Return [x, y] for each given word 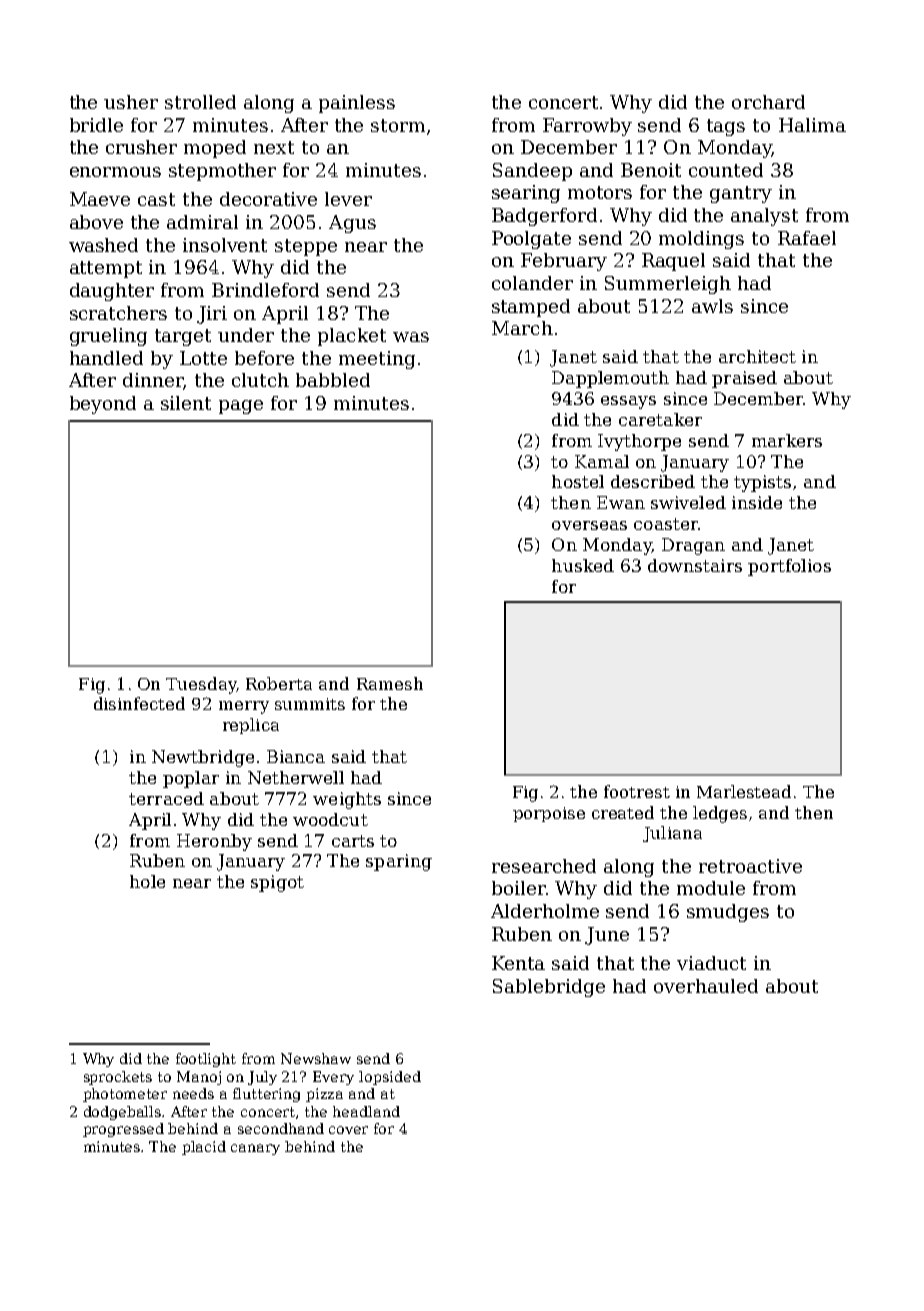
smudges [728, 913]
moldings [701, 240]
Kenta [518, 963]
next [274, 147]
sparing [399, 862]
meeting [377, 360]
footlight [206, 1060]
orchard [768, 102]
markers [787, 440]
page [241, 407]
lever [348, 199]
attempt [106, 269]
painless [357, 104]
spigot [277, 883]
